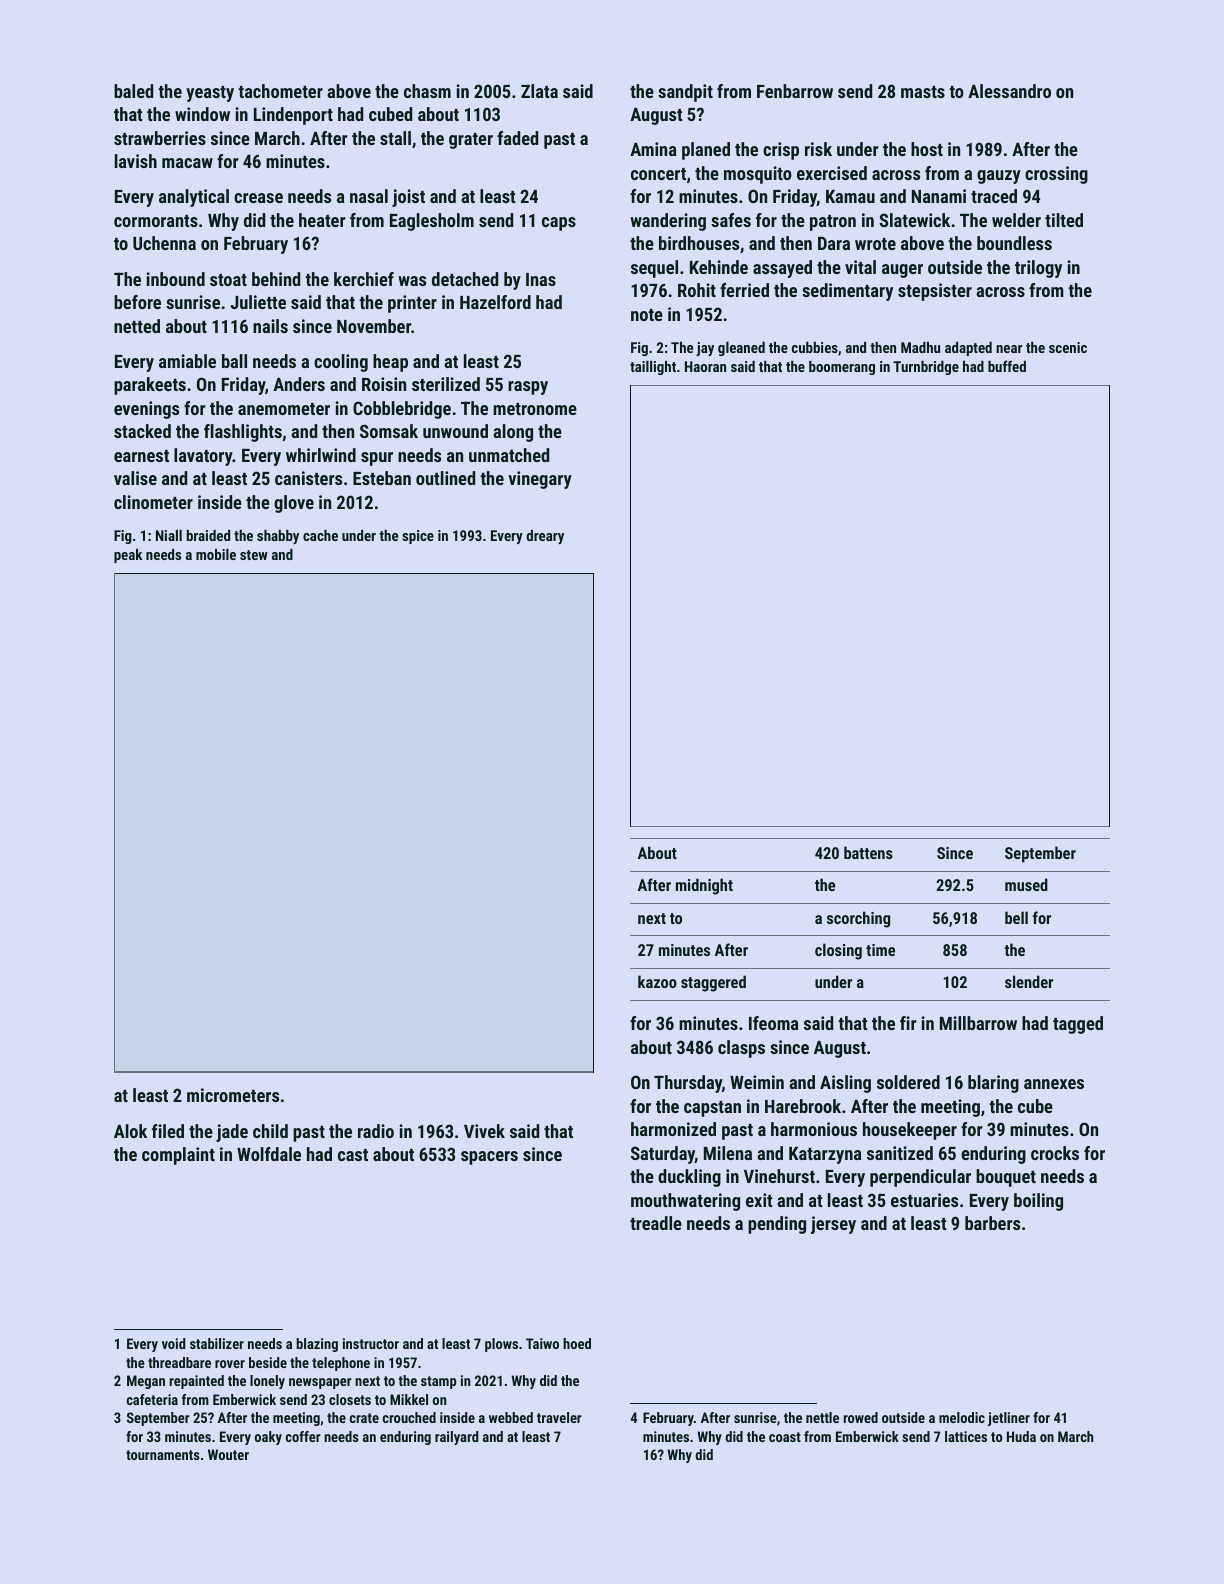  Describe the element at coordinates (269, 1154) in the document. I see `Wolfdale` at that location.
